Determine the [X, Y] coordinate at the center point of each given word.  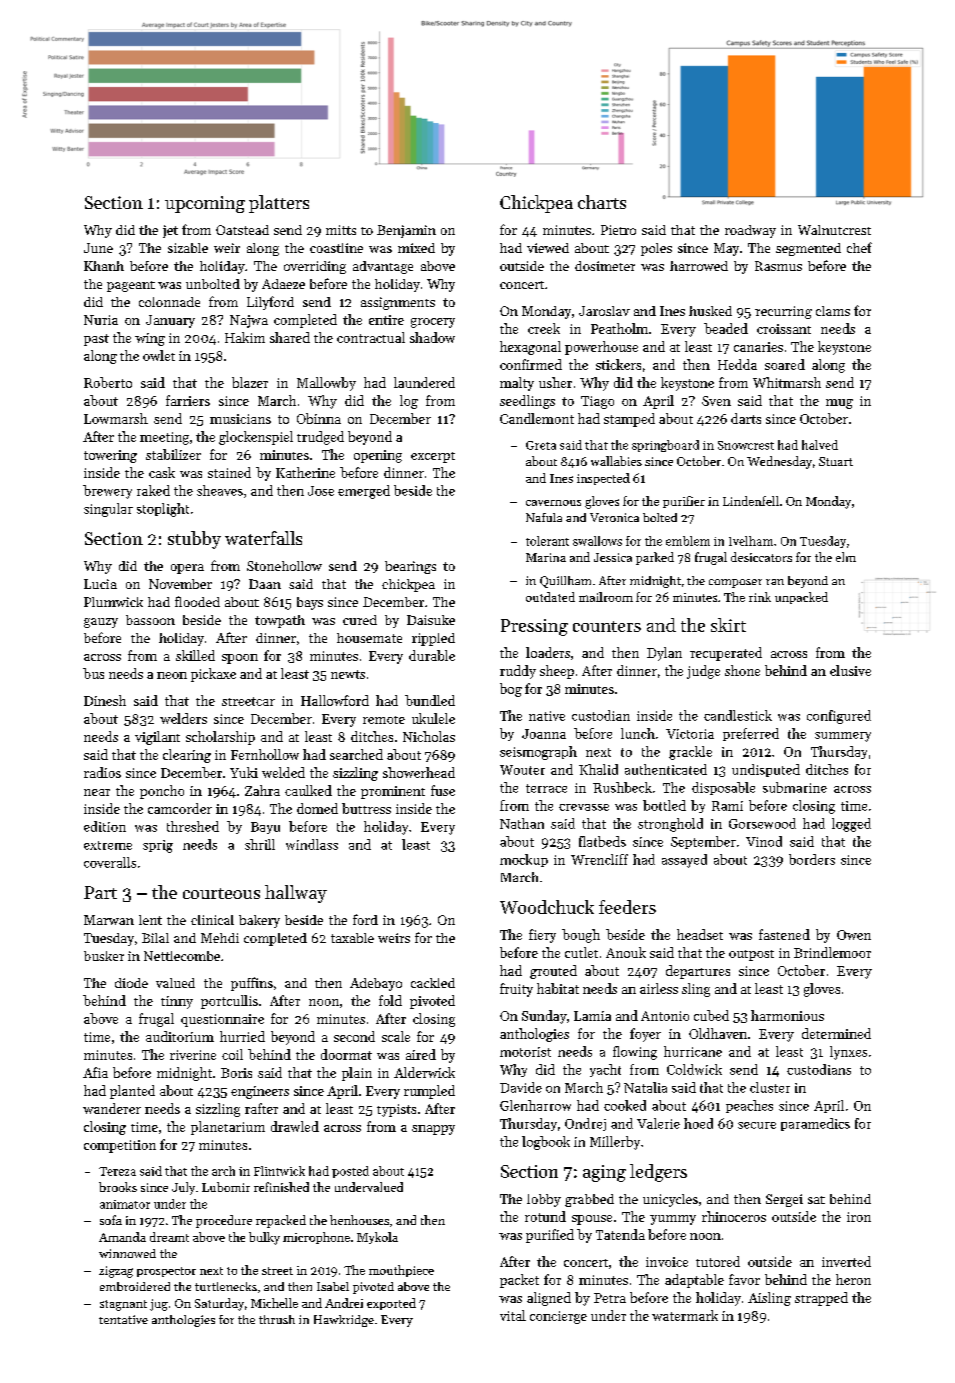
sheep [557, 672]
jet [170, 231]
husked [710, 311]
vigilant [157, 738]
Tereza [117, 1171]
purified [550, 1236]
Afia [95, 1072]
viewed [548, 248]
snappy [433, 1130]
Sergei [784, 1200]
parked [655, 558]
